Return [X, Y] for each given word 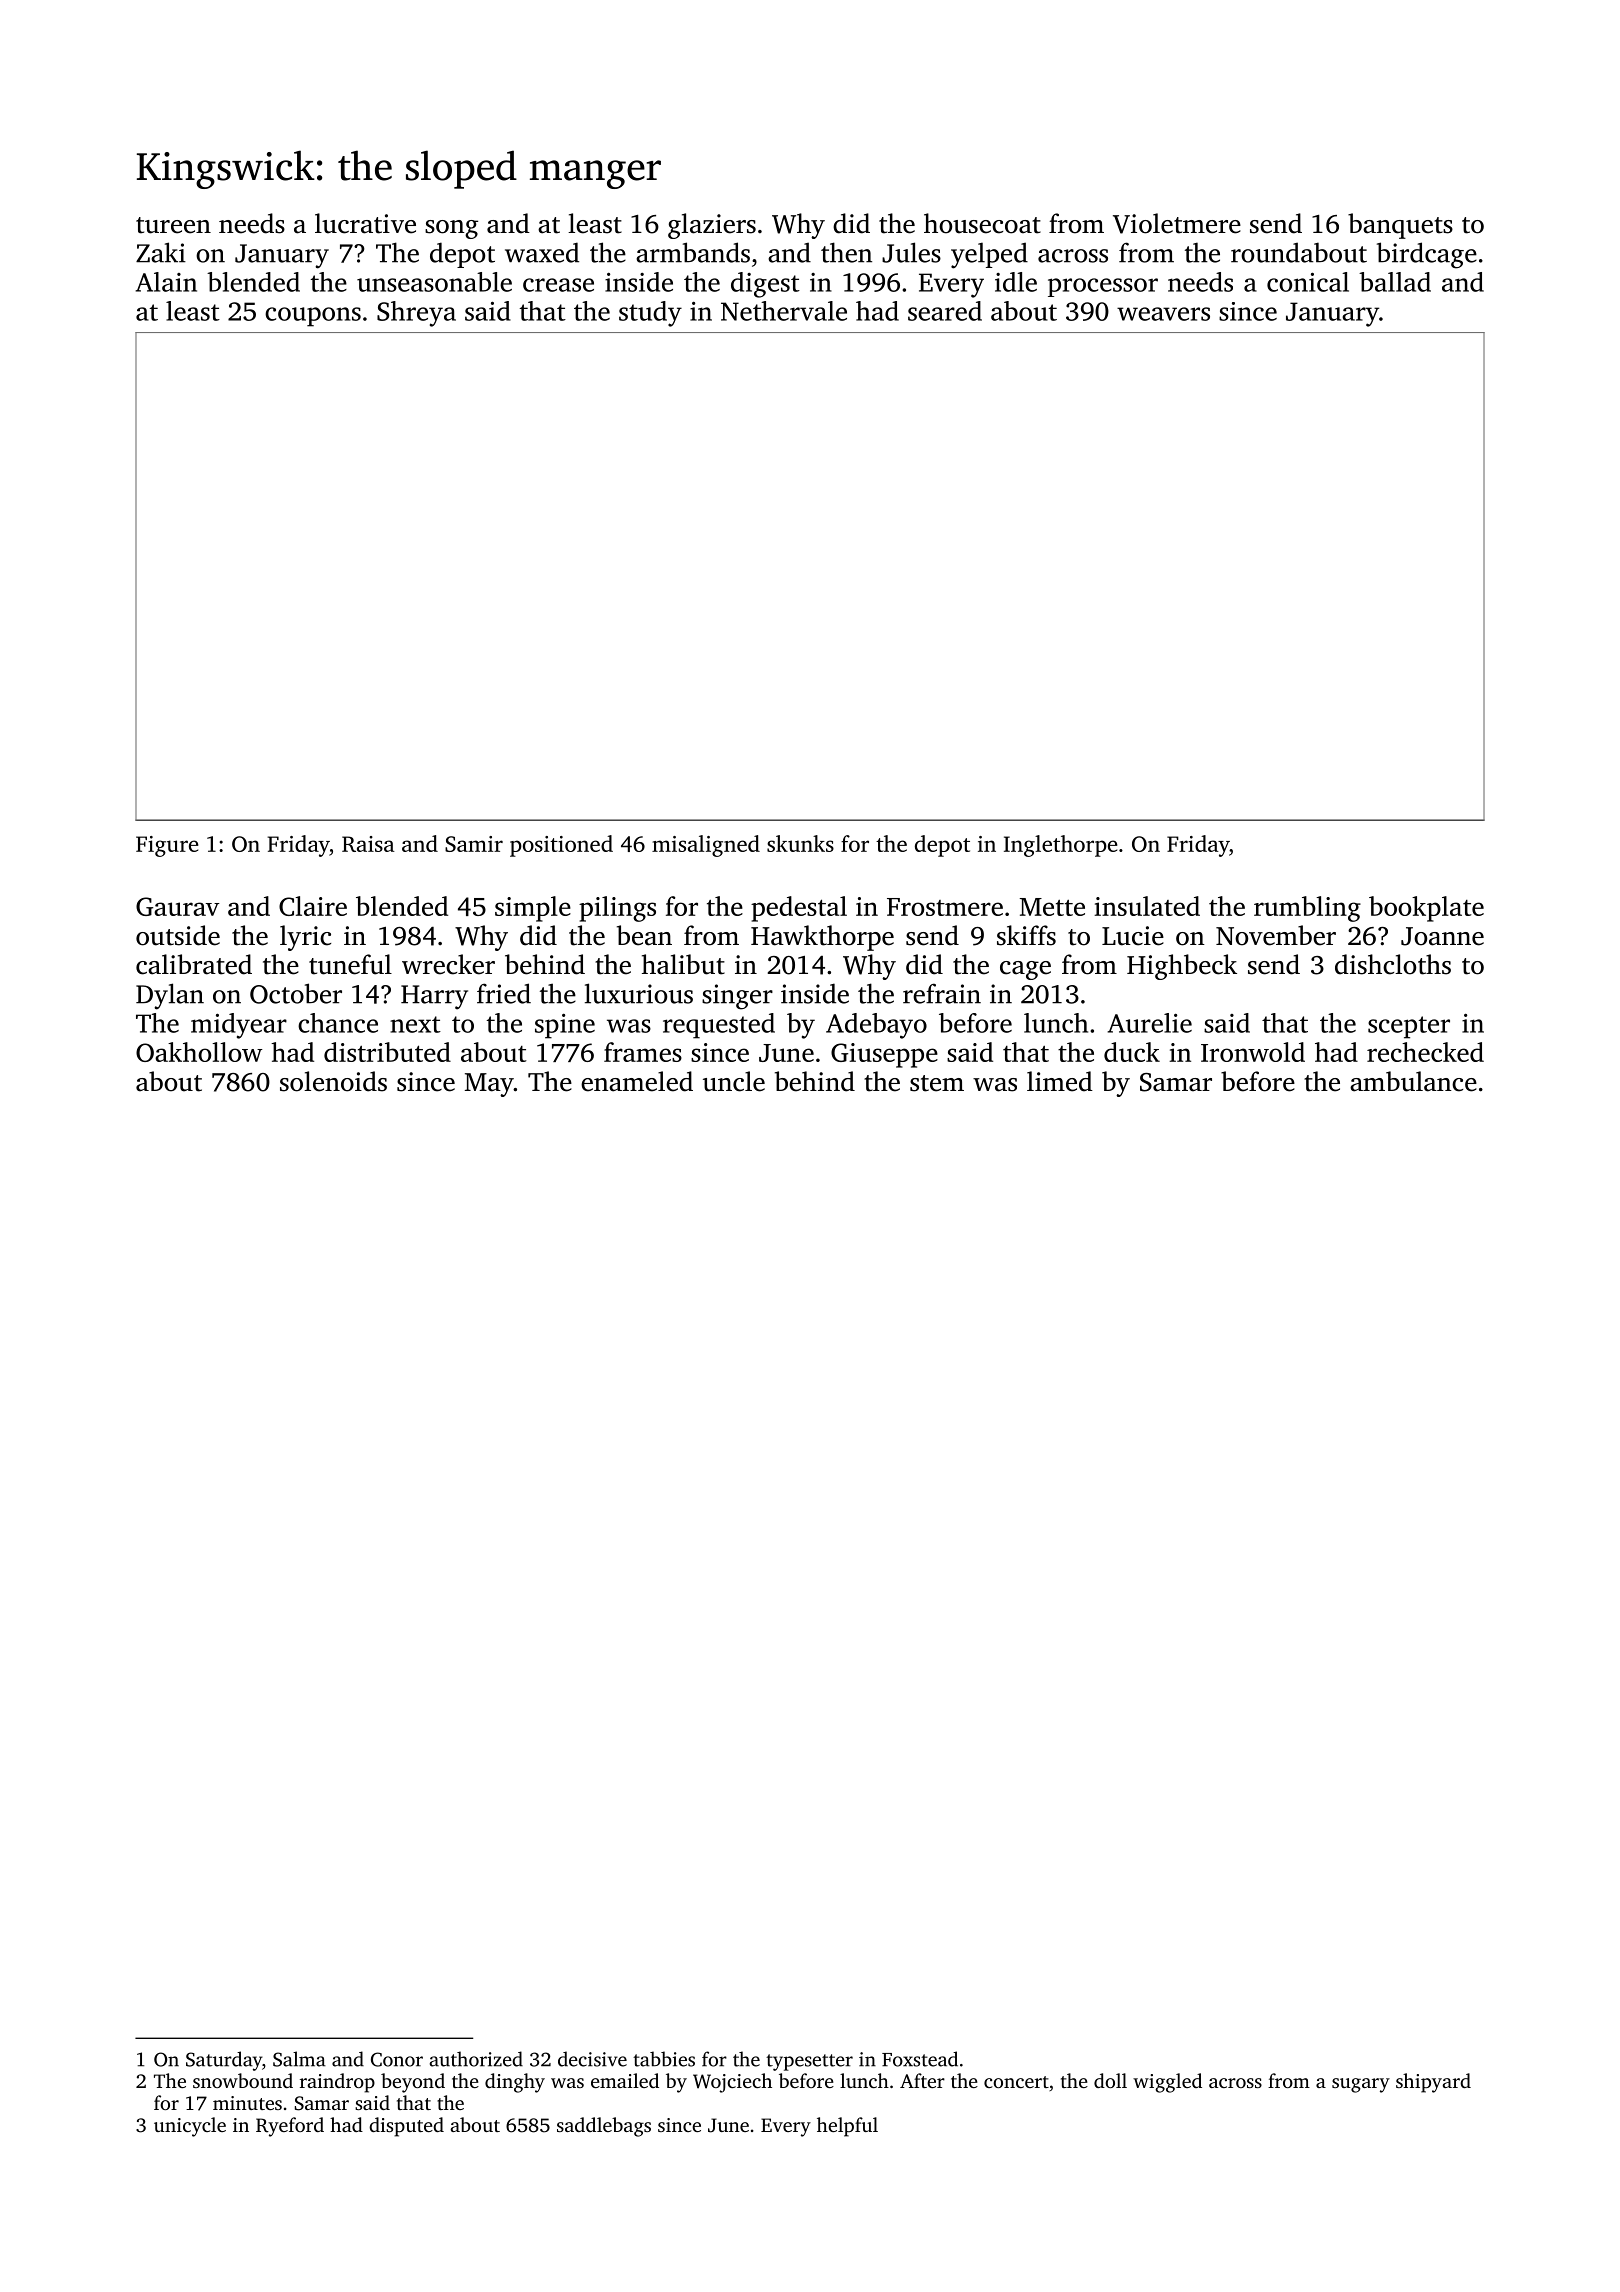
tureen [173, 225]
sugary [1361, 2085]
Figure [167, 846]
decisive [592, 2059]
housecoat [982, 223]
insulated [1147, 906]
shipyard [1433, 2083]
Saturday [224, 2061]
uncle [734, 1081]
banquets [1400, 226]
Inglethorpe [1060, 846]
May [489, 1085]
